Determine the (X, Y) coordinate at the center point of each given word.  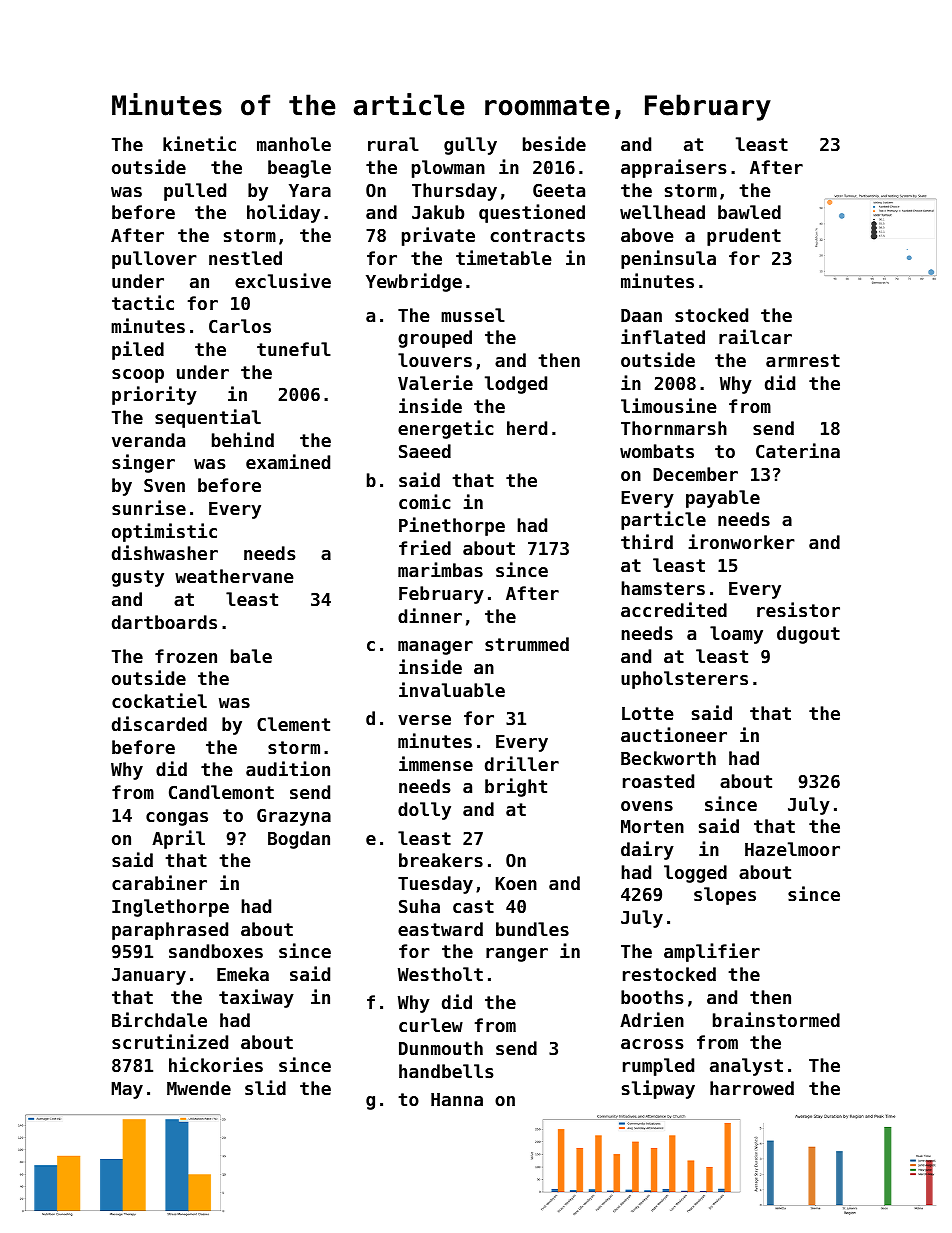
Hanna (457, 1099)
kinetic (199, 143)
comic (425, 501)
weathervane (234, 576)
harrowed (752, 1088)
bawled (749, 212)
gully (470, 146)
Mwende (199, 1088)
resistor (798, 609)
